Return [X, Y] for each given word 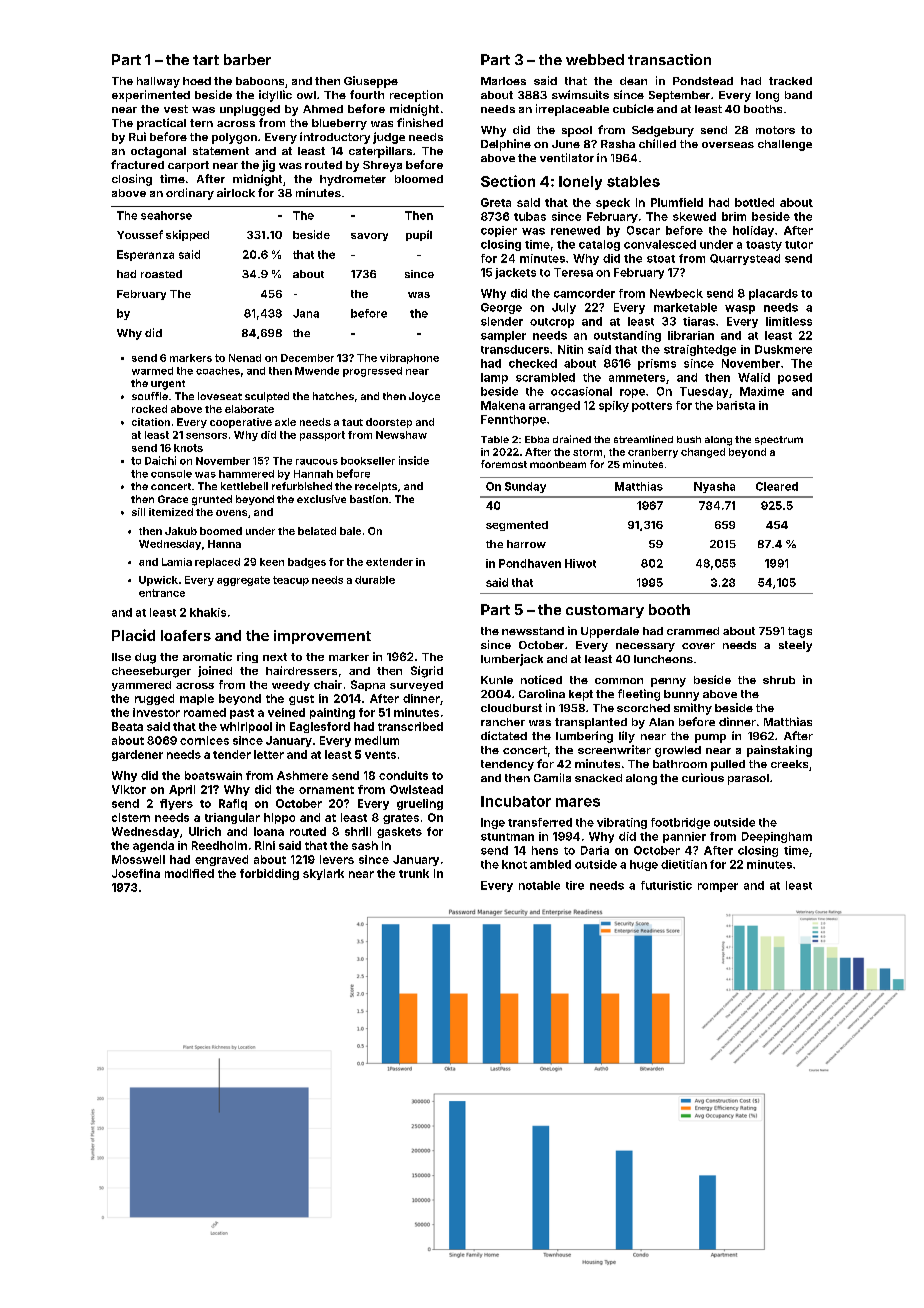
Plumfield [677, 202]
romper [718, 887]
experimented [151, 96]
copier [499, 231]
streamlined [643, 439]
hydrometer [353, 180]
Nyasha [714, 487]
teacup [291, 581]
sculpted [267, 397]
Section [508, 181]
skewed [694, 216]
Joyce [424, 397]
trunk [414, 873]
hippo [279, 818]
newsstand [533, 631]
